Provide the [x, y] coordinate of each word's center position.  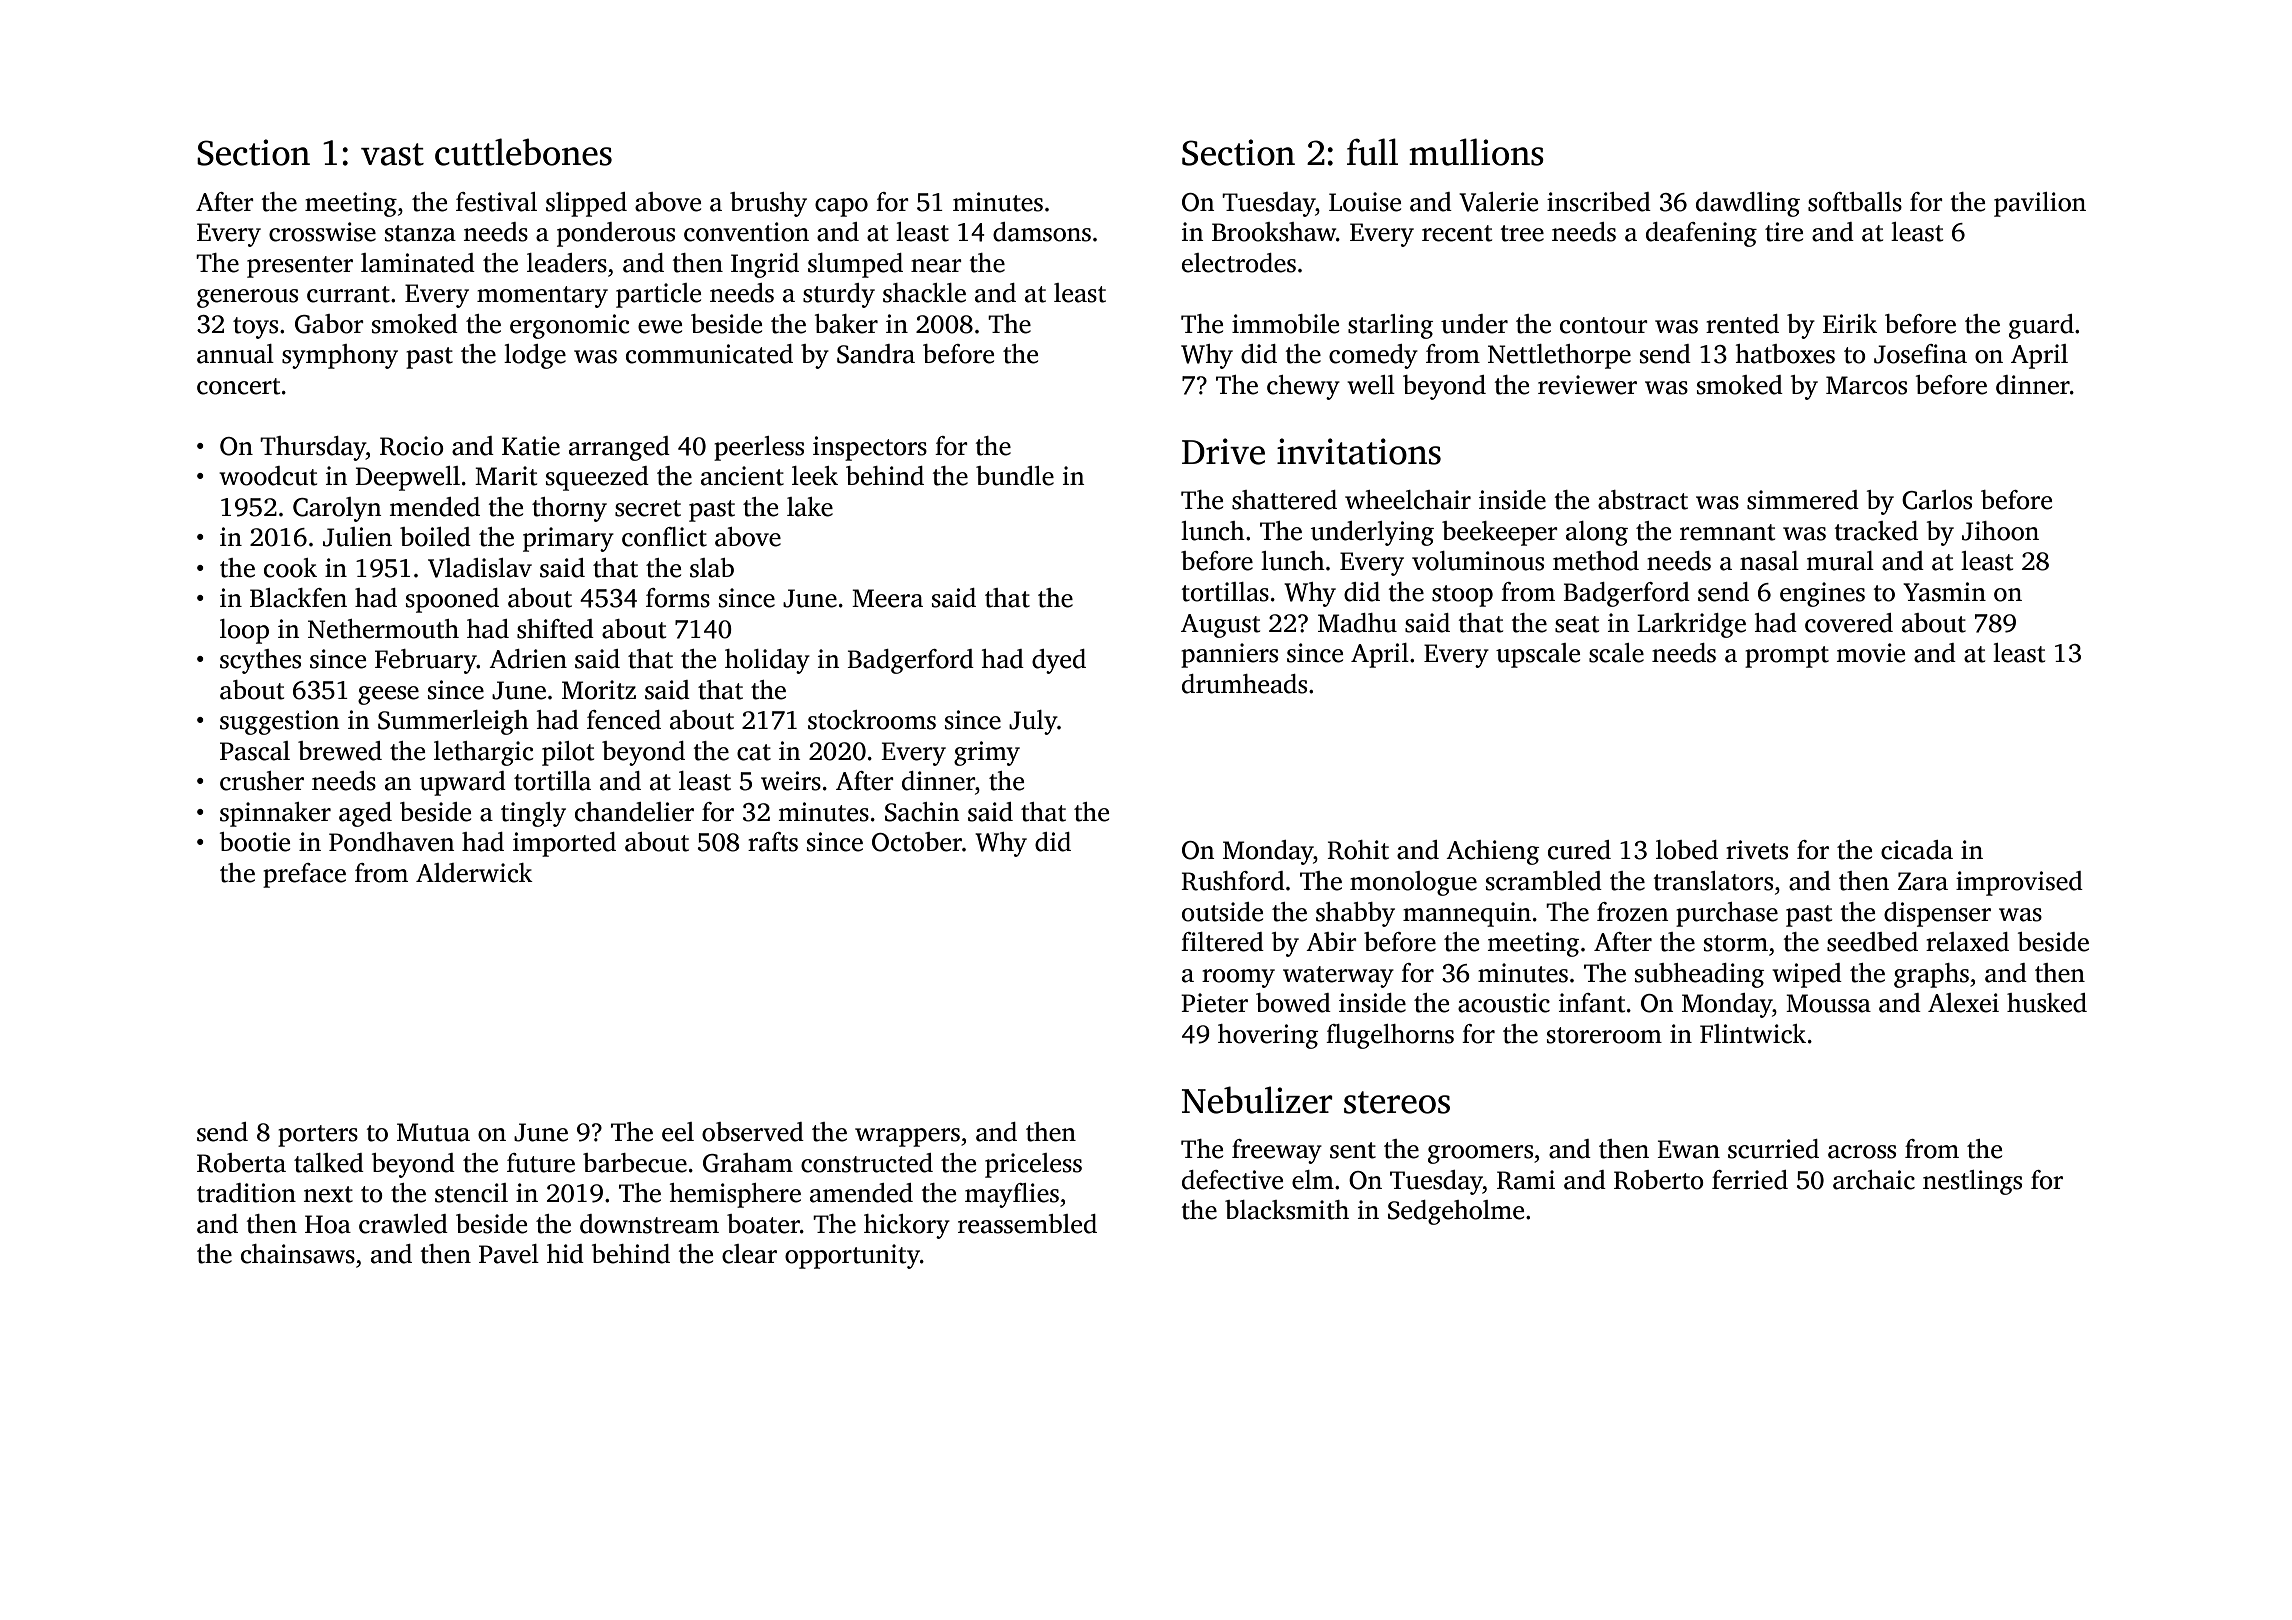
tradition [246, 1193]
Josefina [1920, 354]
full [1372, 152]
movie [1870, 653]
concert [238, 386]
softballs [1855, 202]
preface [304, 875]
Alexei [1963, 1003]
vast [392, 154]
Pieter [1214, 1003]
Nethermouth [383, 629]
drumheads [1244, 684]
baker [846, 324]
